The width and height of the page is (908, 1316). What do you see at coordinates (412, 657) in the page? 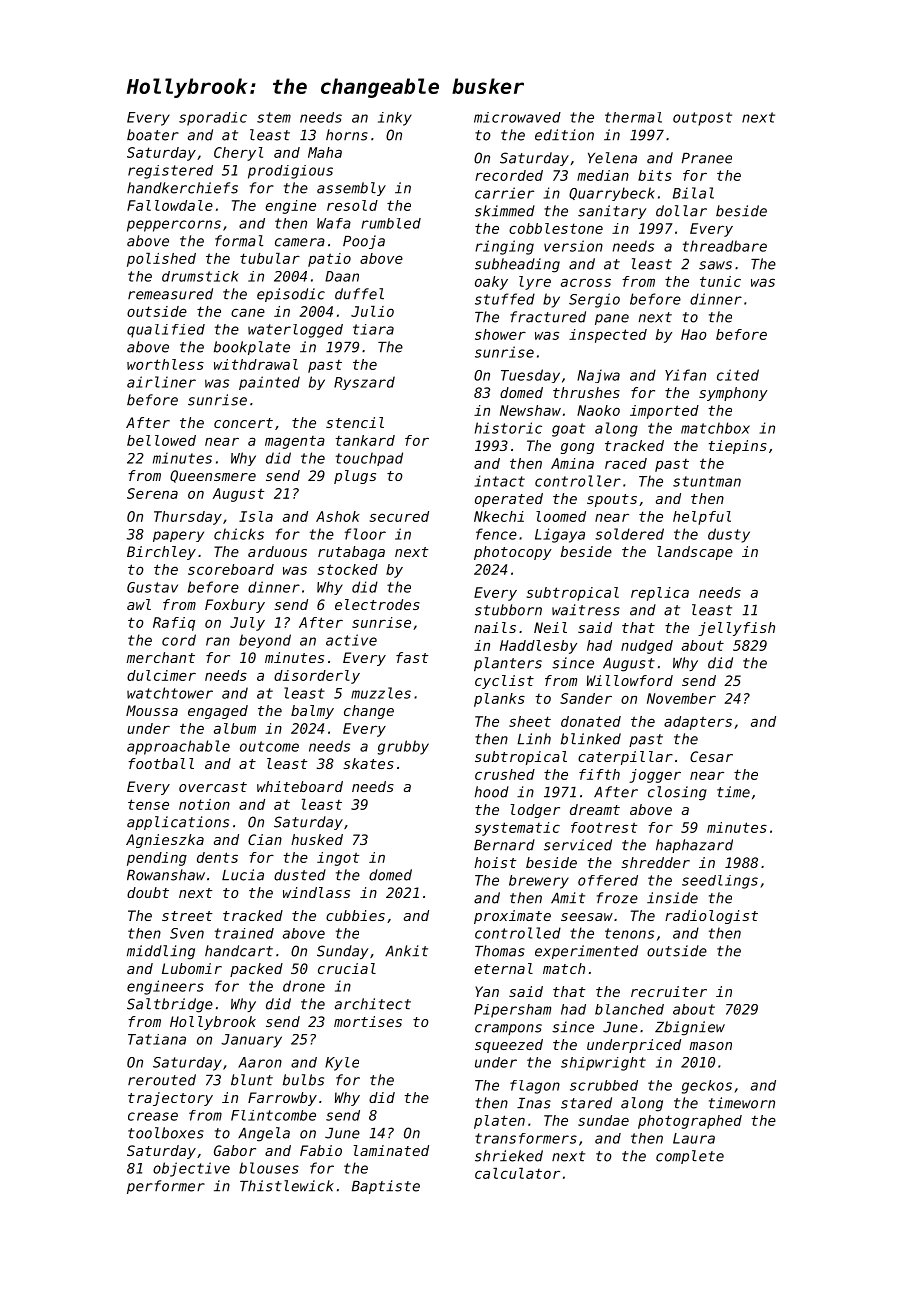
I see `fast` at bounding box center [412, 657].
